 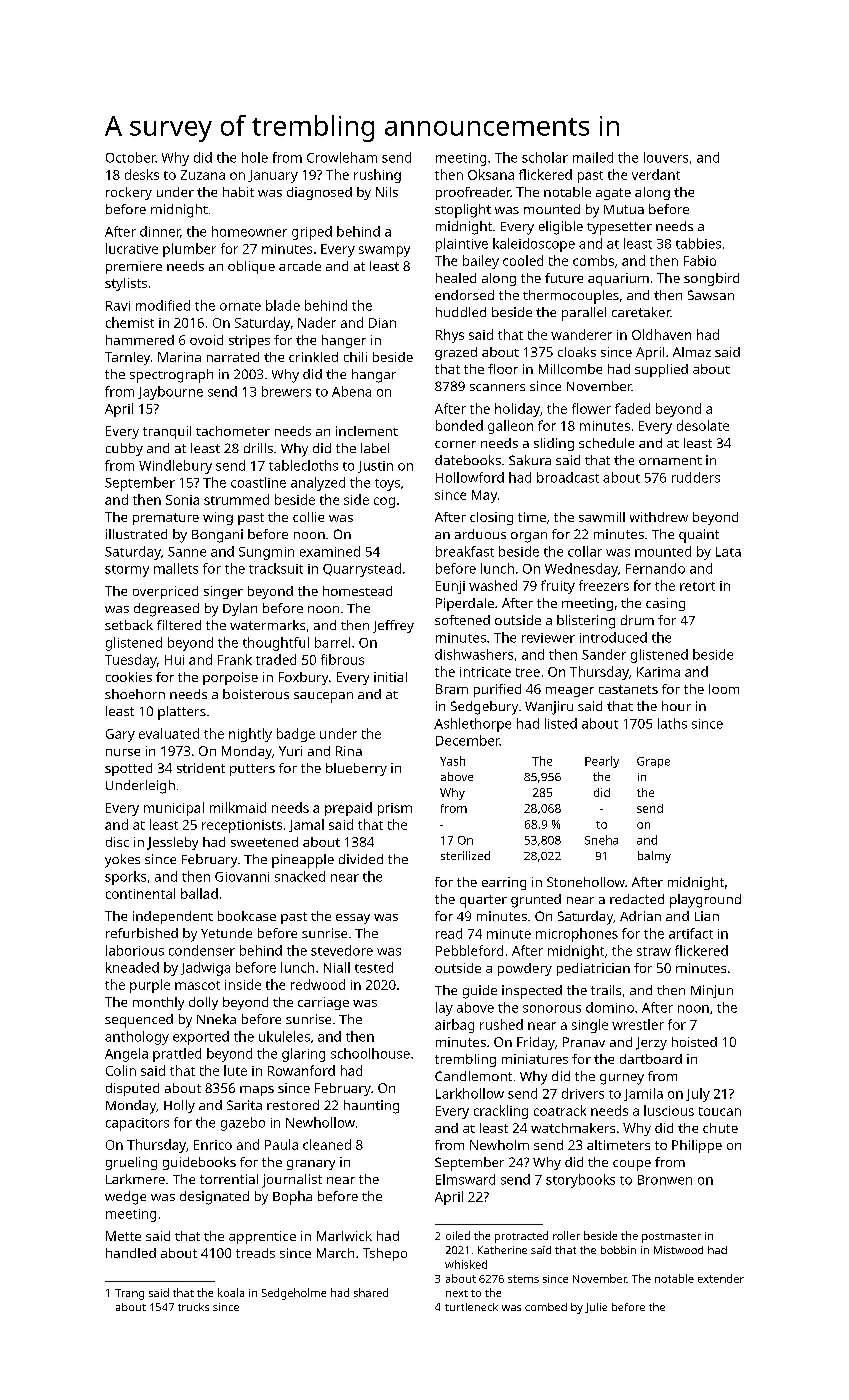 I want to click on setback, so click(x=129, y=625).
